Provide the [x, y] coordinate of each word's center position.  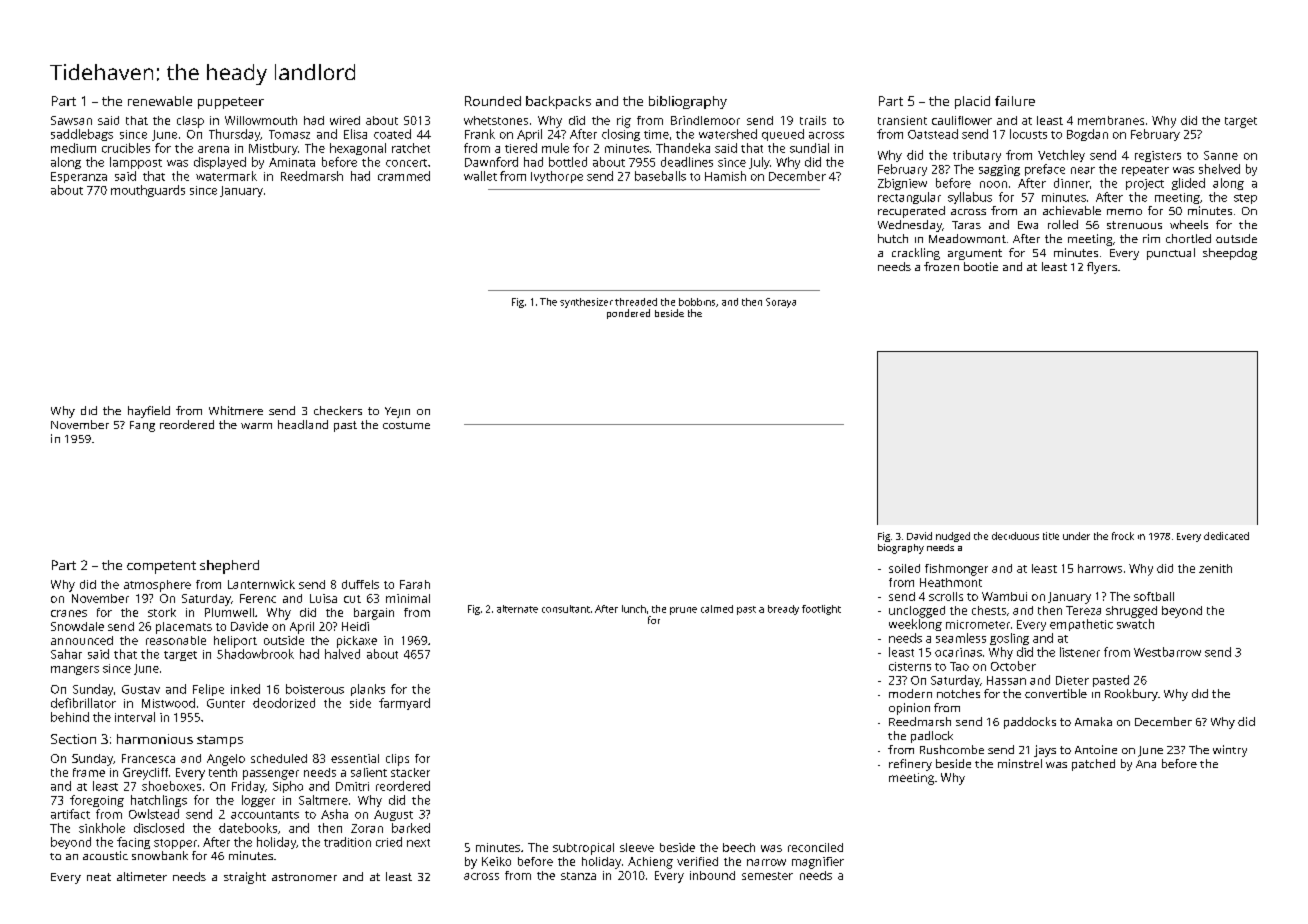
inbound [712, 875]
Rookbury [1131, 695]
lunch [634, 609]
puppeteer [231, 103]
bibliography [688, 102]
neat [99, 877]
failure [1015, 101]
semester [767, 876]
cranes [69, 613]
